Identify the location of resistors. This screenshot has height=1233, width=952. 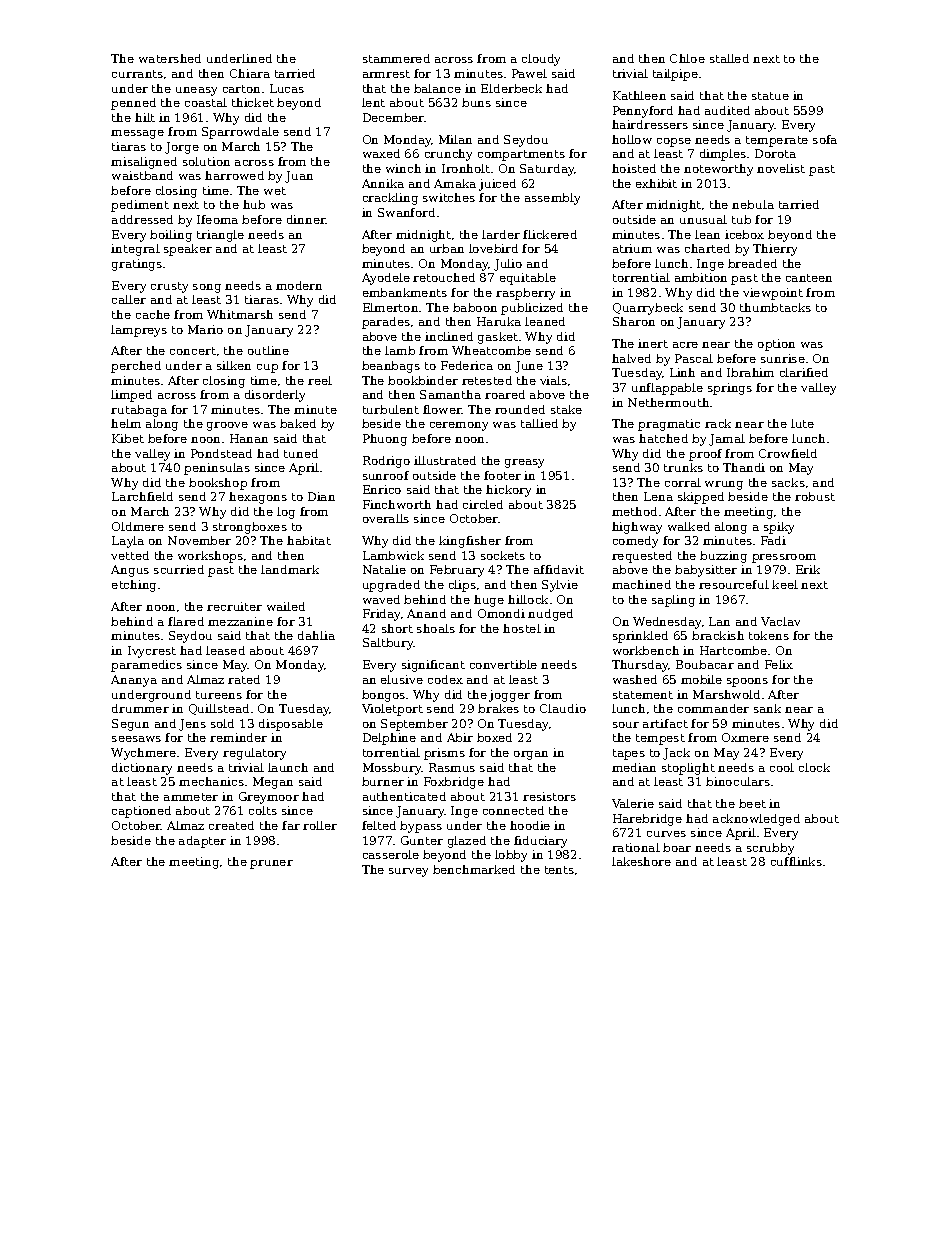
(549, 796).
